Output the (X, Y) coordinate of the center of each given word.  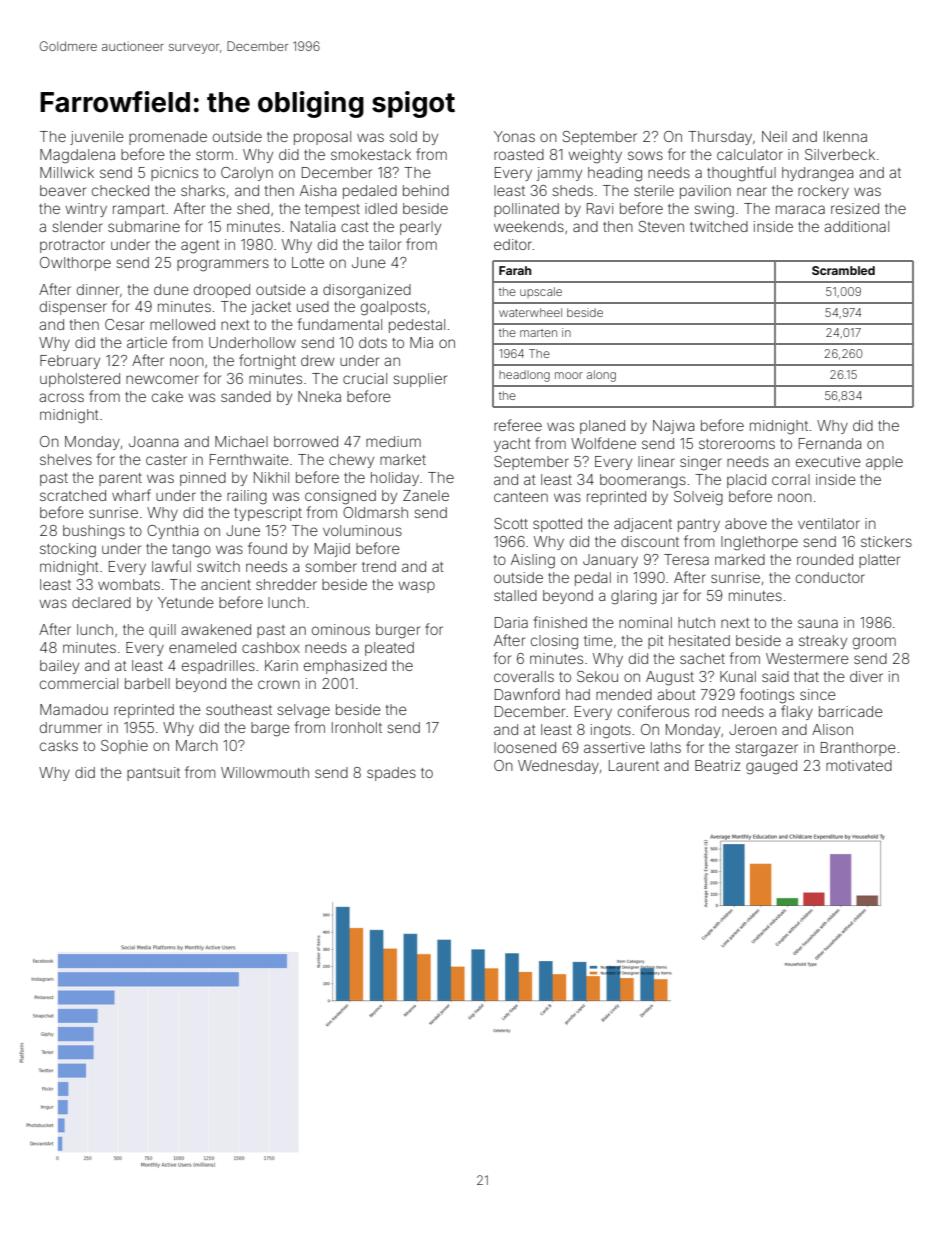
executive (828, 461)
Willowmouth (265, 772)
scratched (73, 495)
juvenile (97, 138)
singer (701, 463)
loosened (525, 747)
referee (518, 425)
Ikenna (845, 136)
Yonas (514, 136)
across (61, 397)
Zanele (426, 495)
